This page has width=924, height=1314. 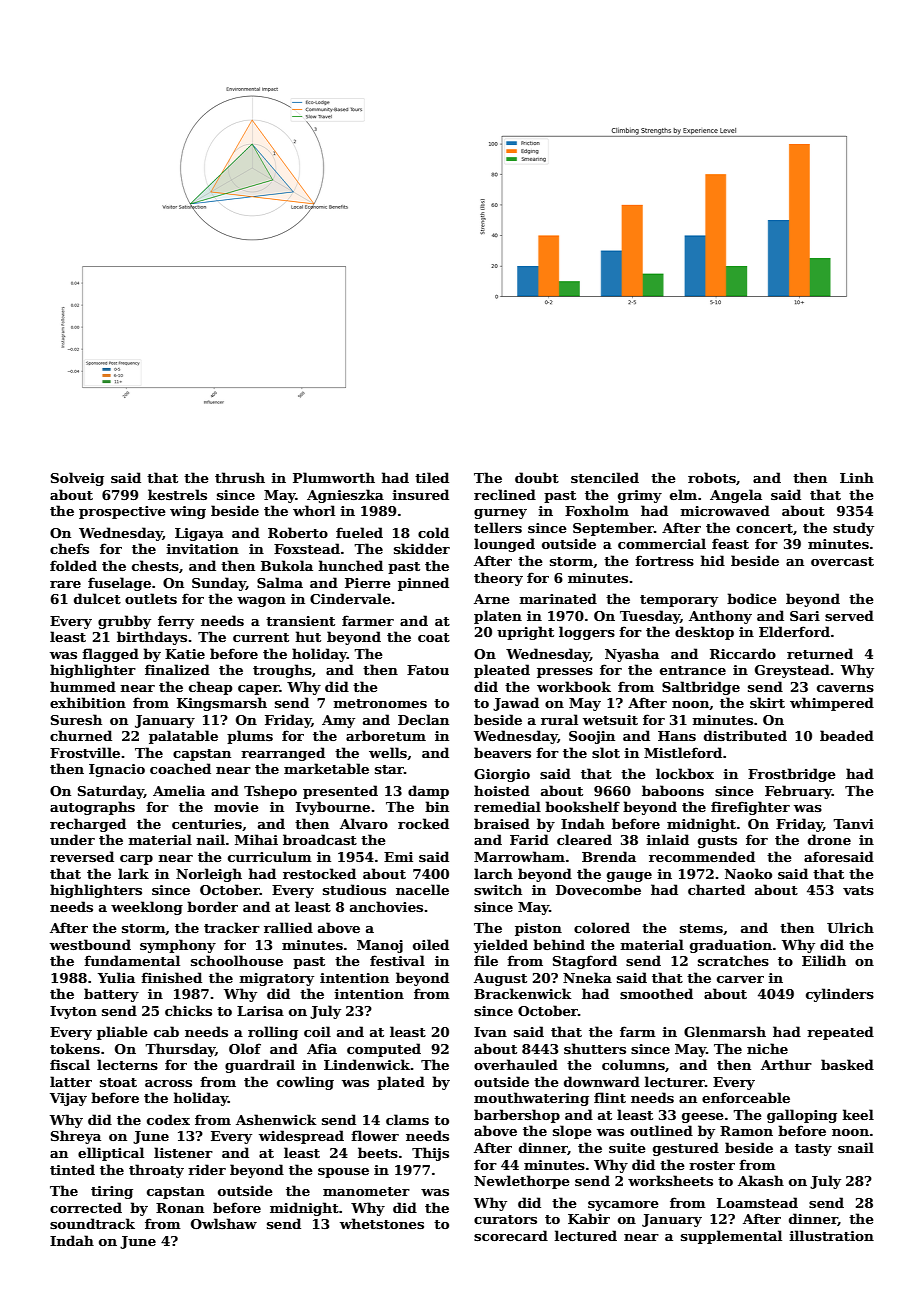 I want to click on robots, so click(x=712, y=477).
